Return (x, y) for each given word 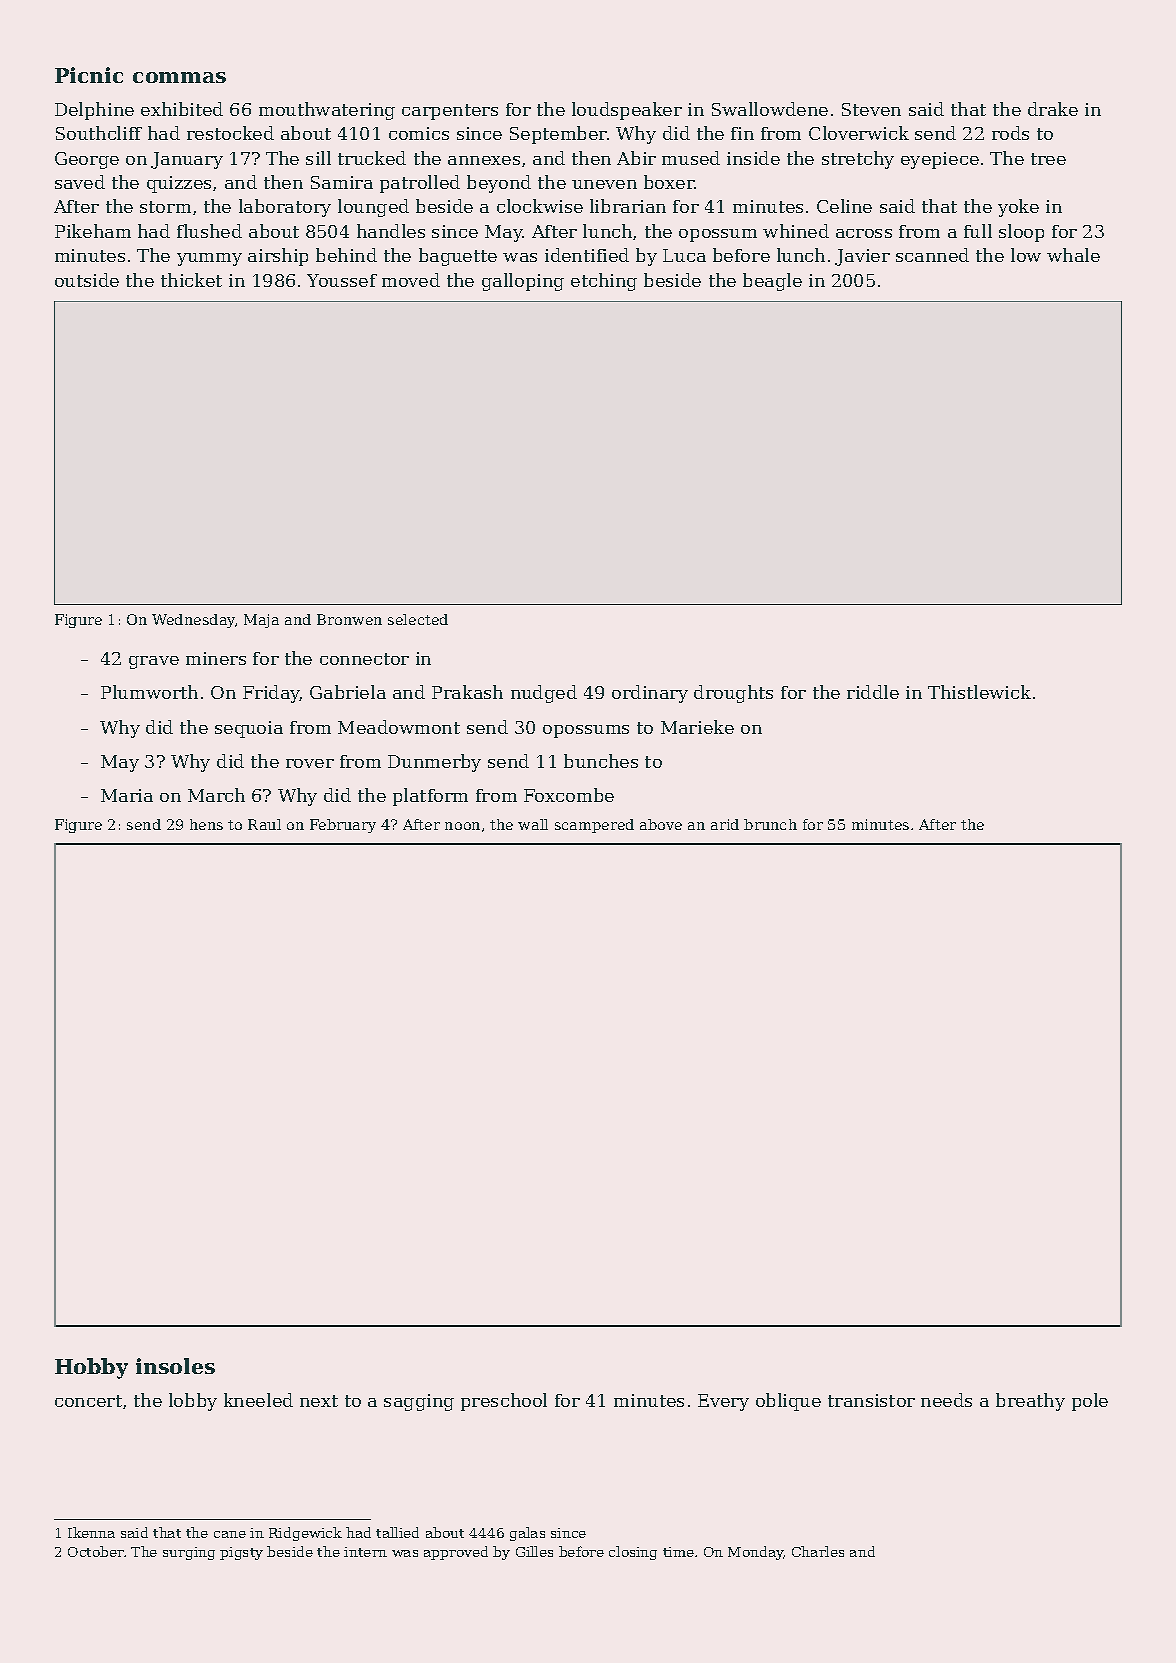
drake (1053, 109)
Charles (818, 1551)
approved (456, 1553)
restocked (230, 133)
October (96, 1551)
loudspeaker (627, 111)
